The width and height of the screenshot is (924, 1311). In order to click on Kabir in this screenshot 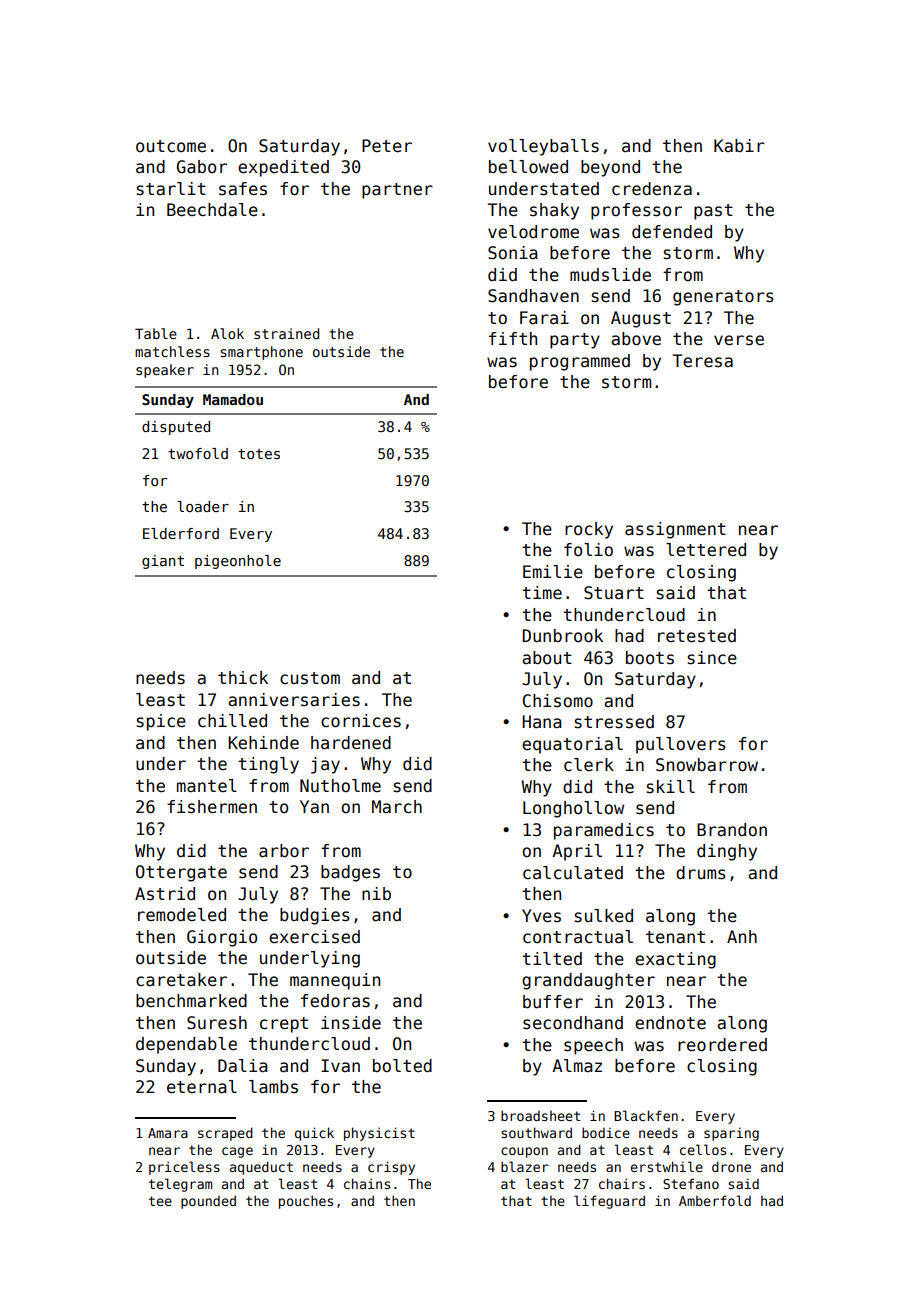, I will do `click(739, 146)`.
